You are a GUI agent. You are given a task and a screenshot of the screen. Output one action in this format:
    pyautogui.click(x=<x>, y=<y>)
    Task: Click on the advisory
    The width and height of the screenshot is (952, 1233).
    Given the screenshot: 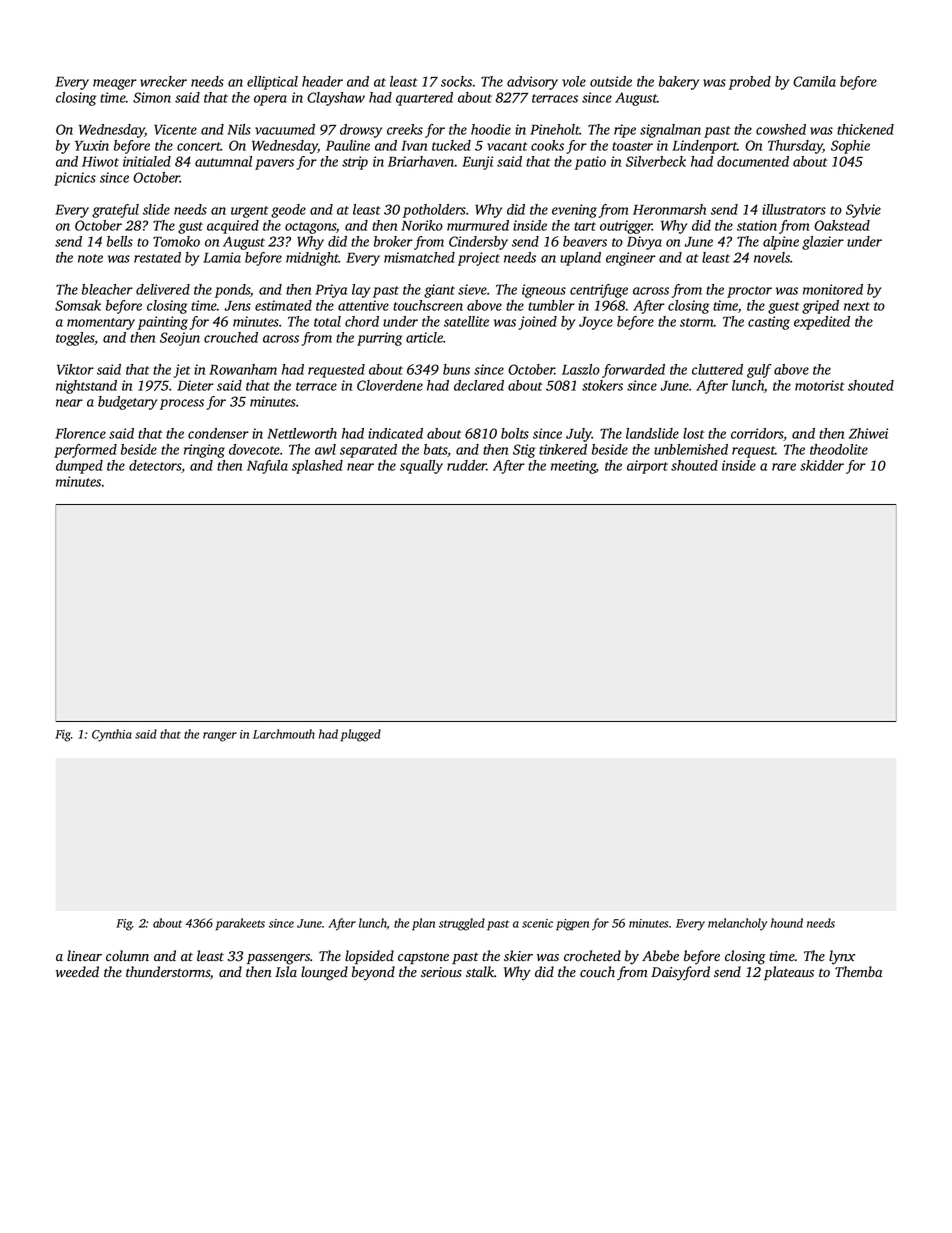 What is the action you would take?
    pyautogui.click(x=532, y=83)
